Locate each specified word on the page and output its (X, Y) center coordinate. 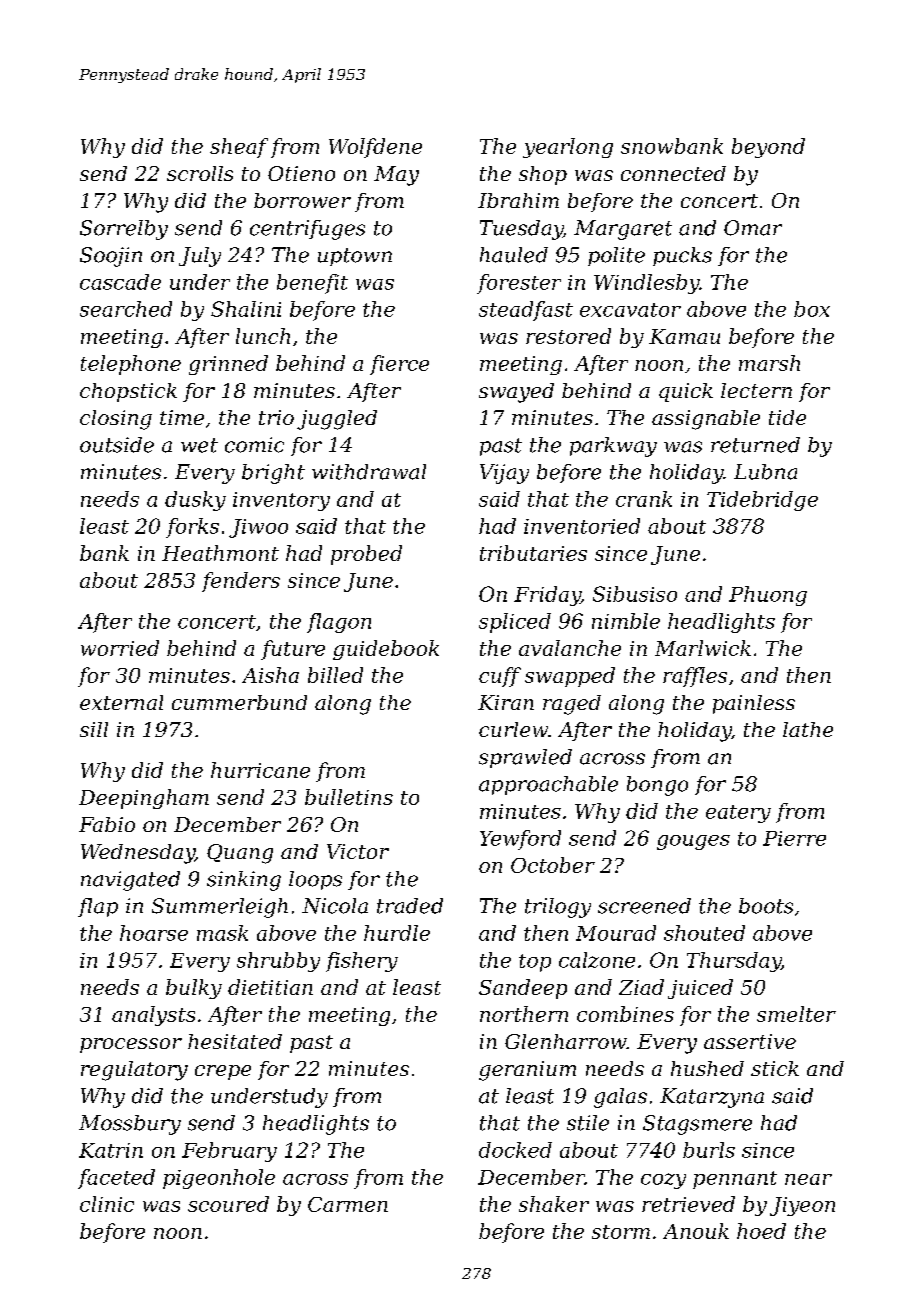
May (396, 176)
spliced (515, 623)
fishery (362, 962)
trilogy (558, 908)
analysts (153, 1016)
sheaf (239, 148)
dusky (195, 501)
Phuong (768, 596)
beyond (768, 148)
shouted (704, 933)
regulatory (134, 1071)
